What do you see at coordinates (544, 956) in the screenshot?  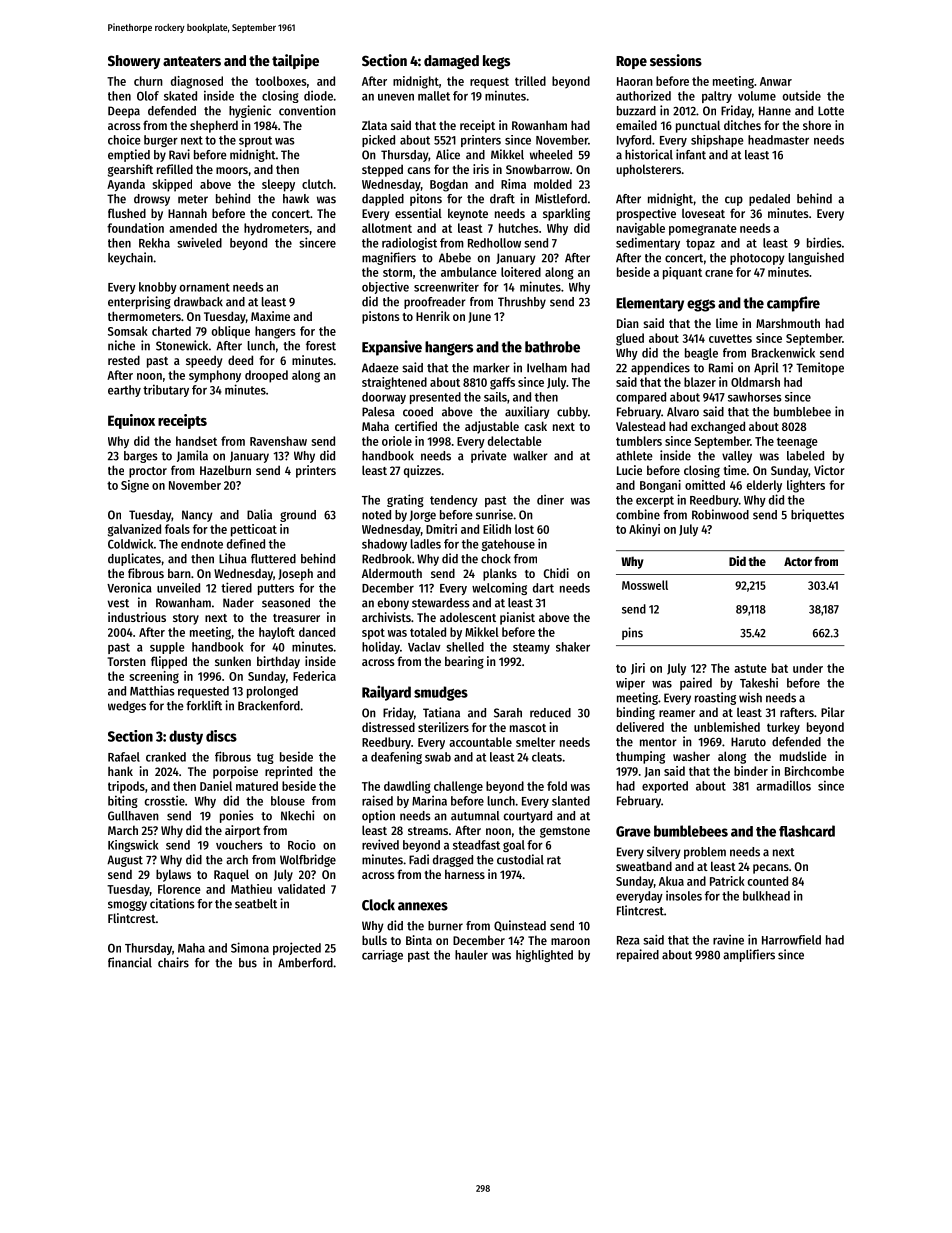 I see `highlighted` at bounding box center [544, 956].
